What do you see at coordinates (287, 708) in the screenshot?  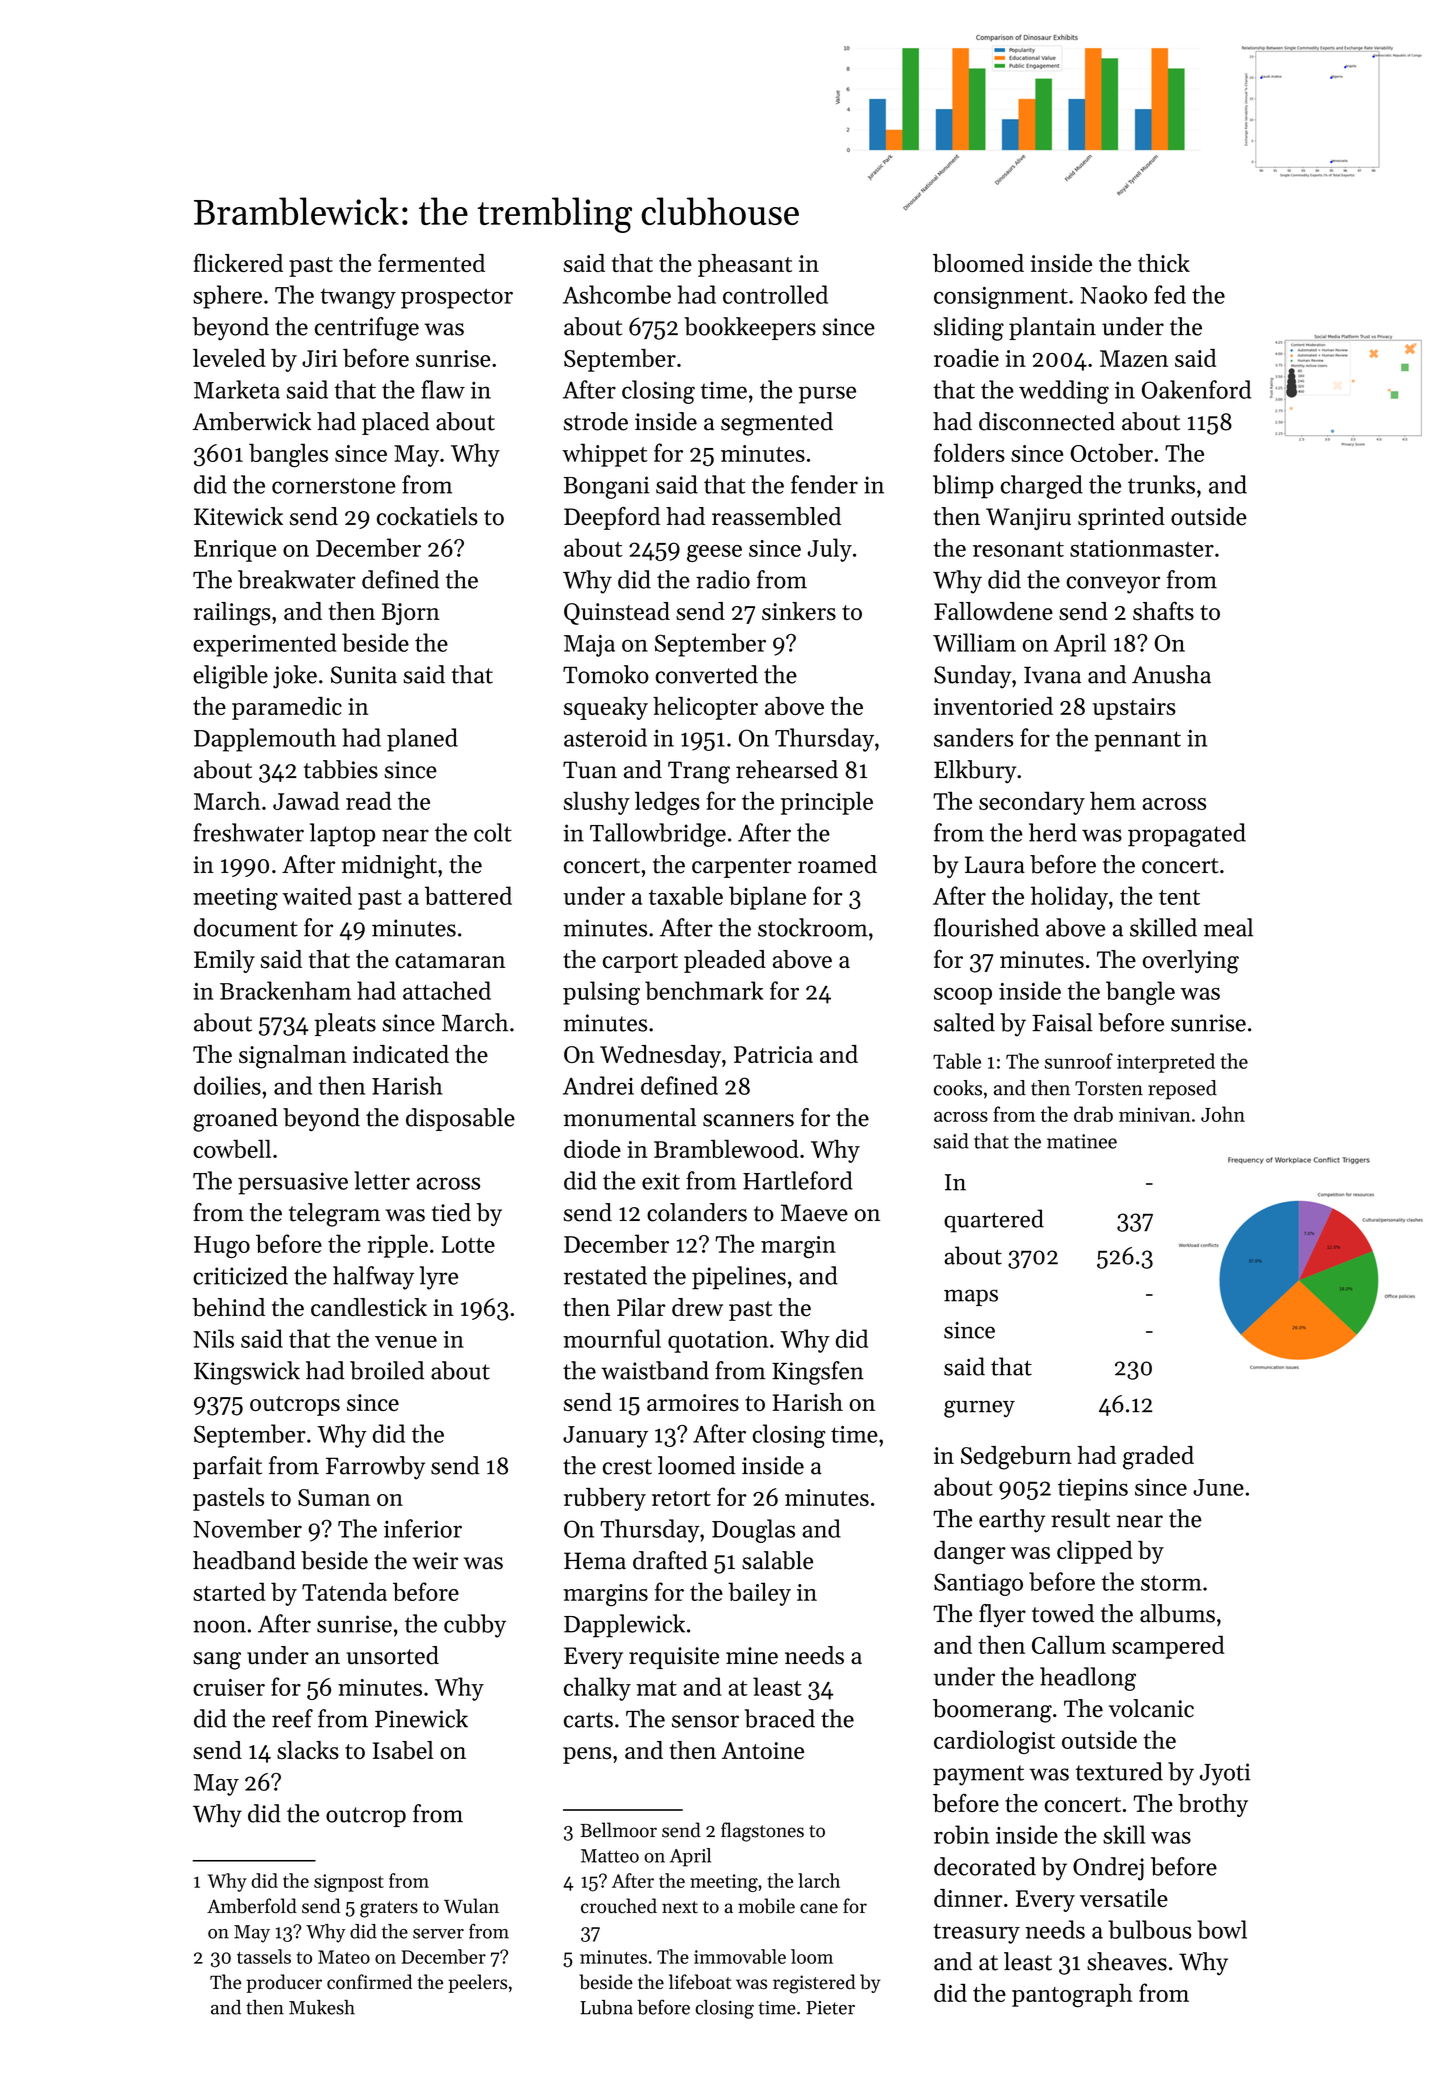 I see `paramedic` at bounding box center [287, 708].
